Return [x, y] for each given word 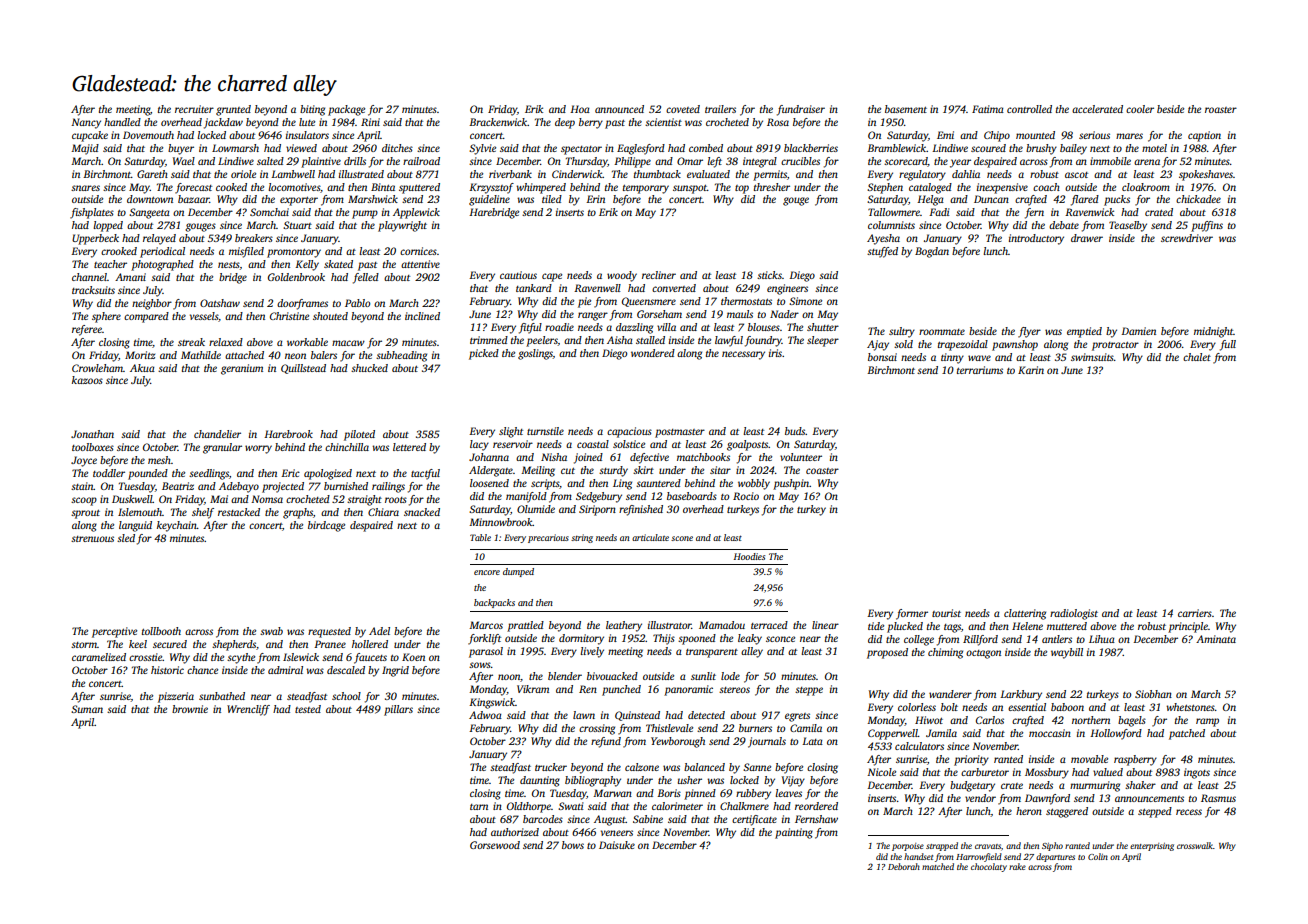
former [912, 614]
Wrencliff [248, 710]
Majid [85, 149]
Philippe [632, 162]
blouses [764, 327]
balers [324, 355]
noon [509, 677]
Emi [945, 135]
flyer [1029, 332]
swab [271, 631]
